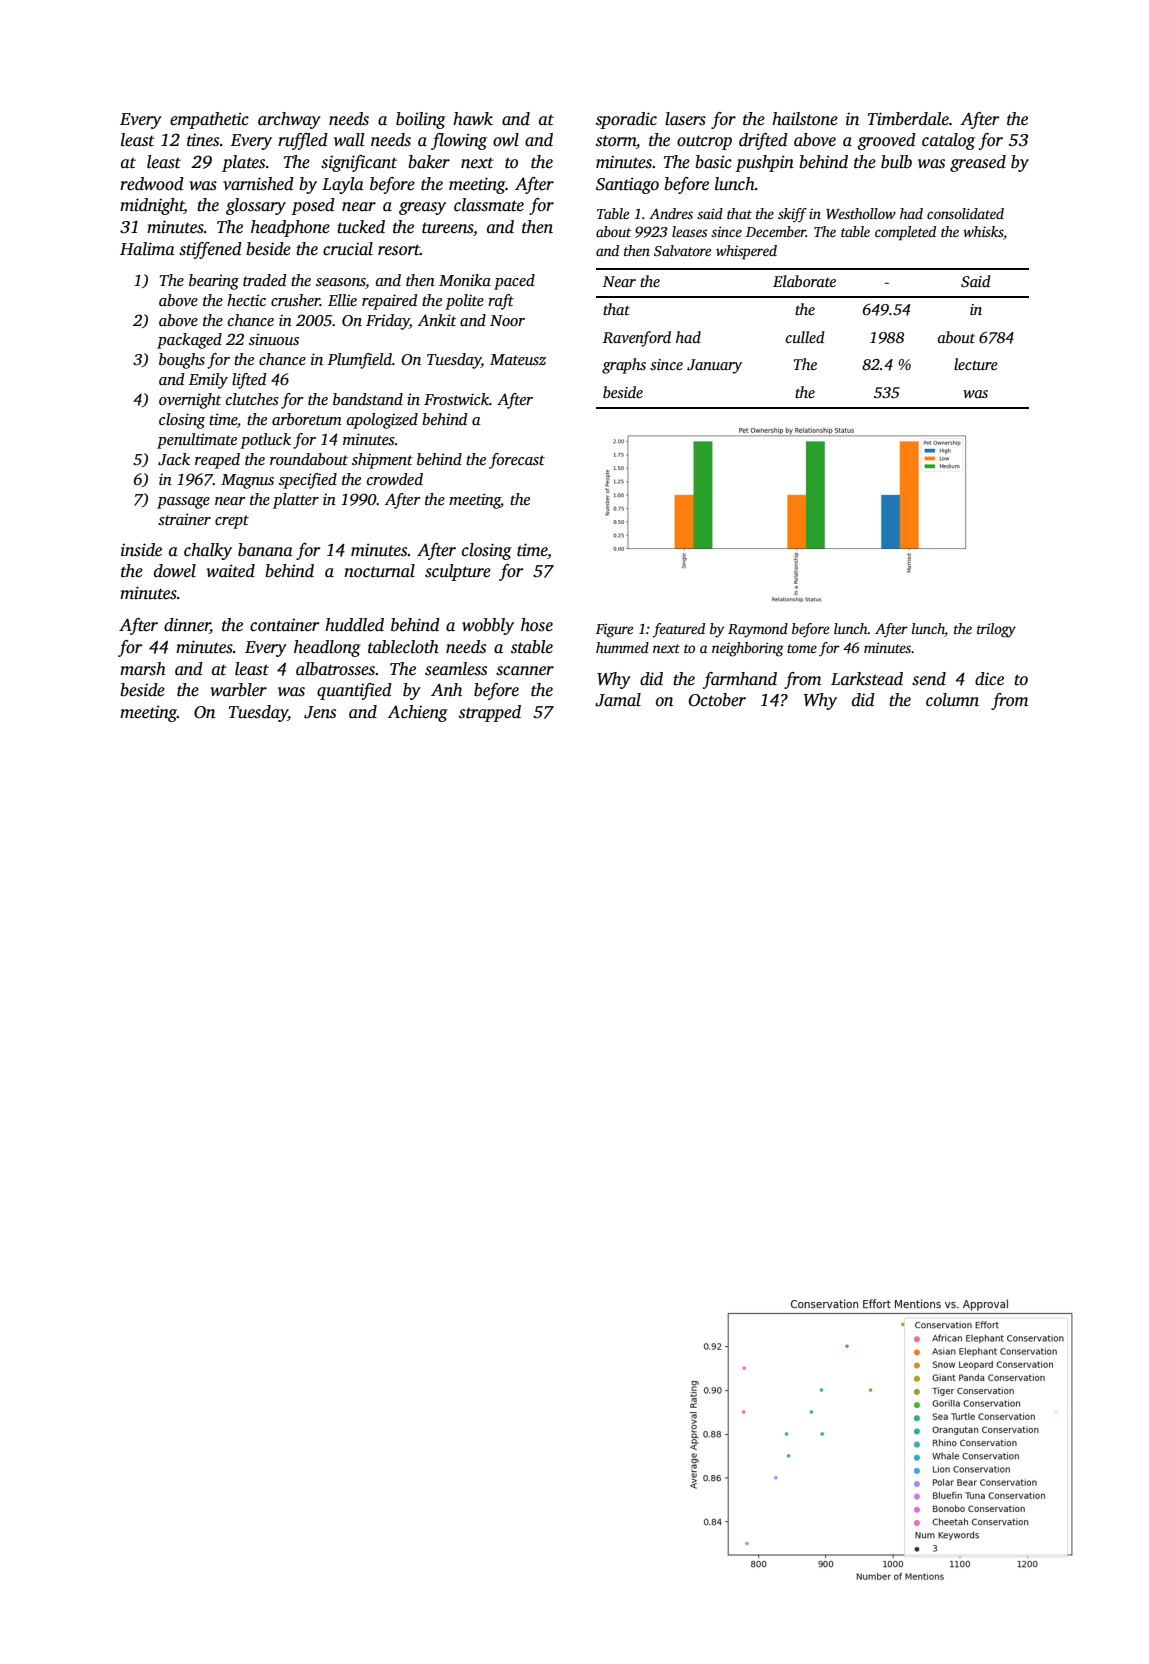 The width and height of the page is (1149, 1664). What do you see at coordinates (905, 233) in the page?
I see `completed` at bounding box center [905, 233].
